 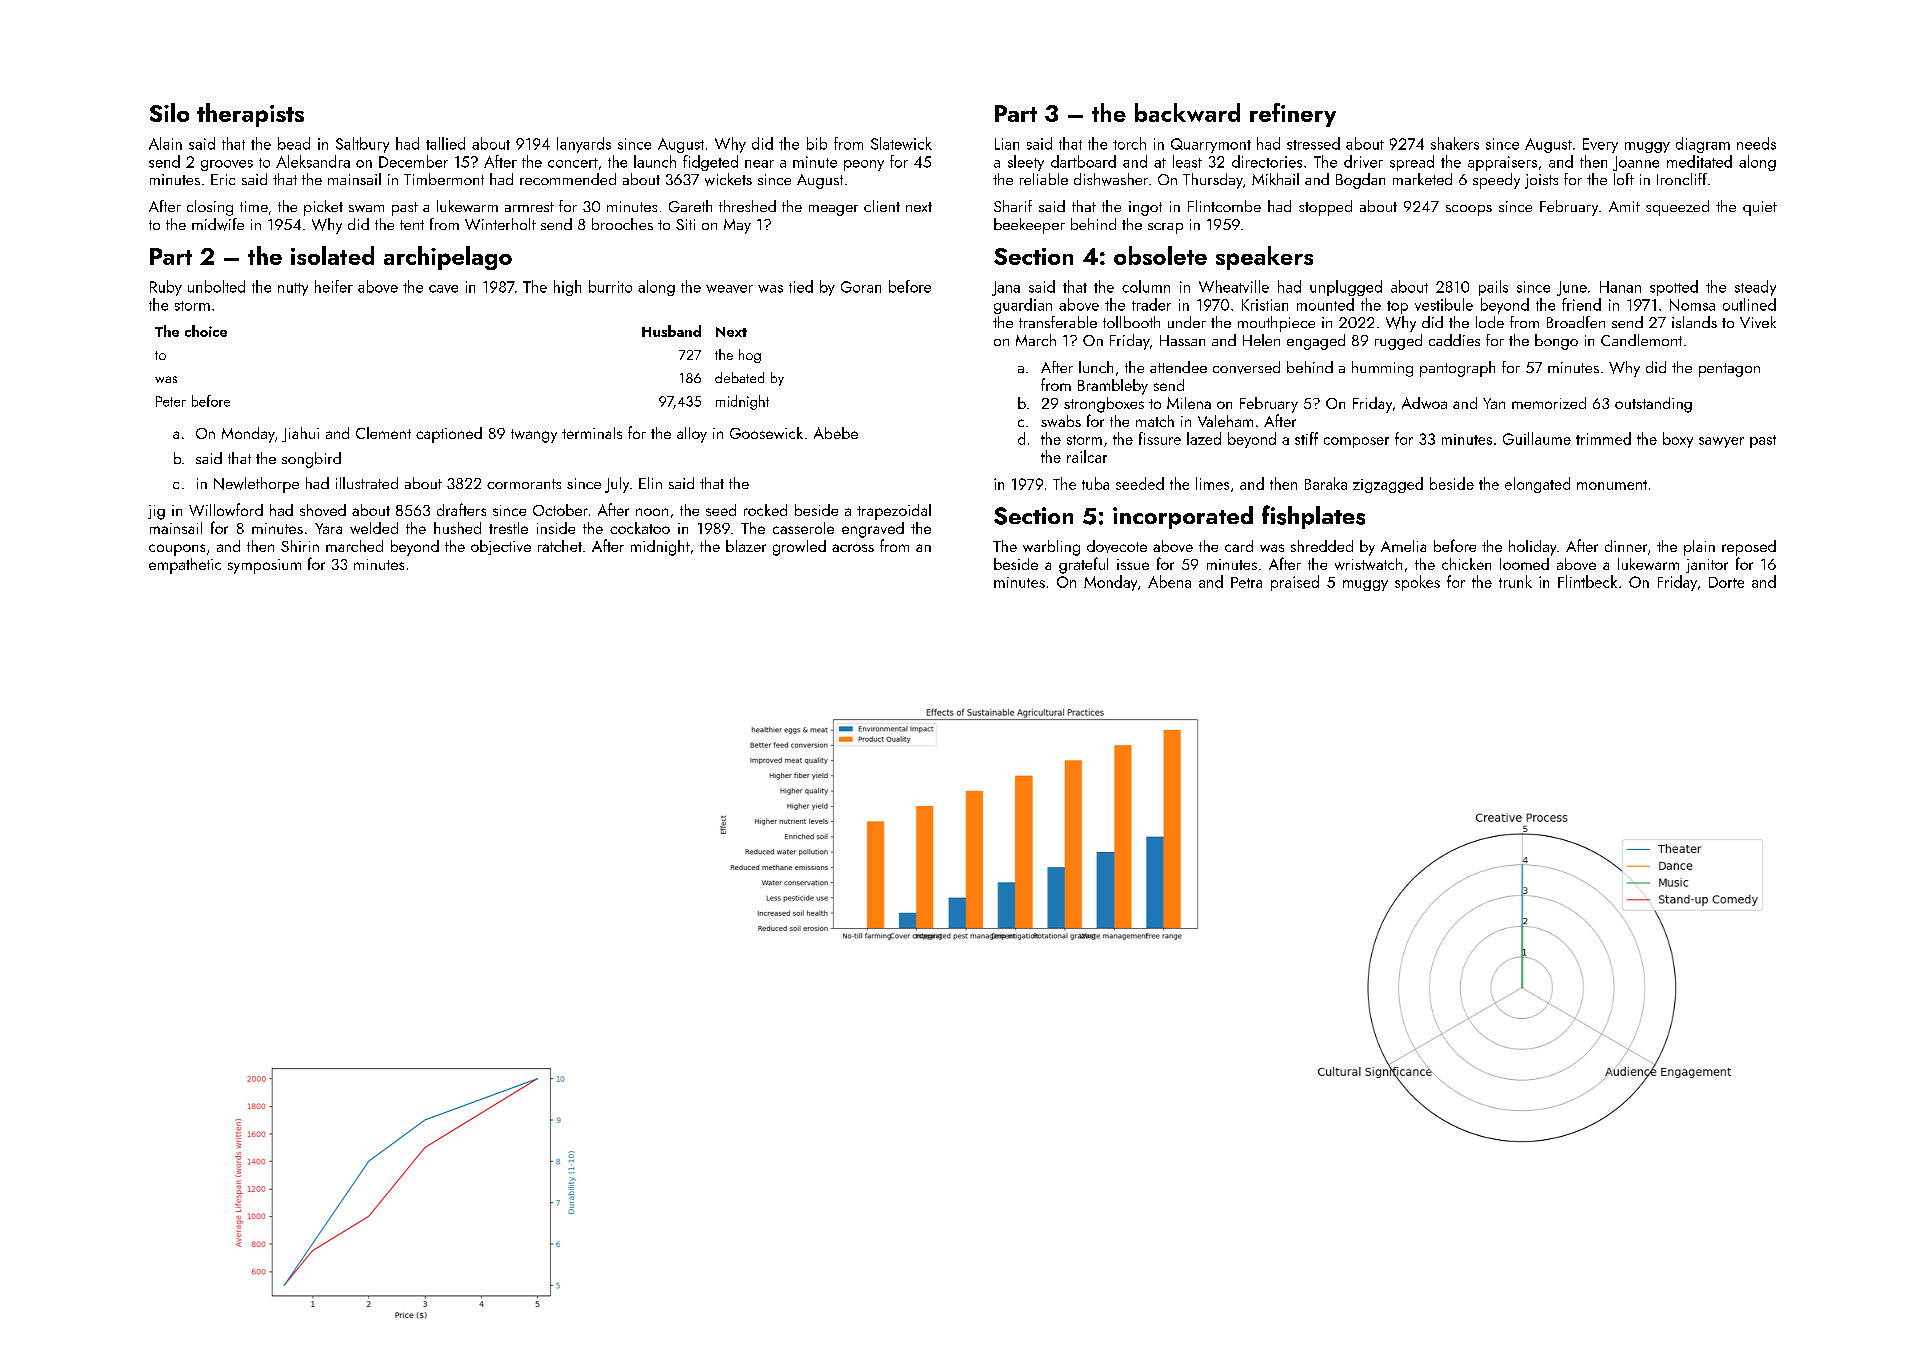 What do you see at coordinates (1187, 112) in the screenshot?
I see `backward` at bounding box center [1187, 112].
